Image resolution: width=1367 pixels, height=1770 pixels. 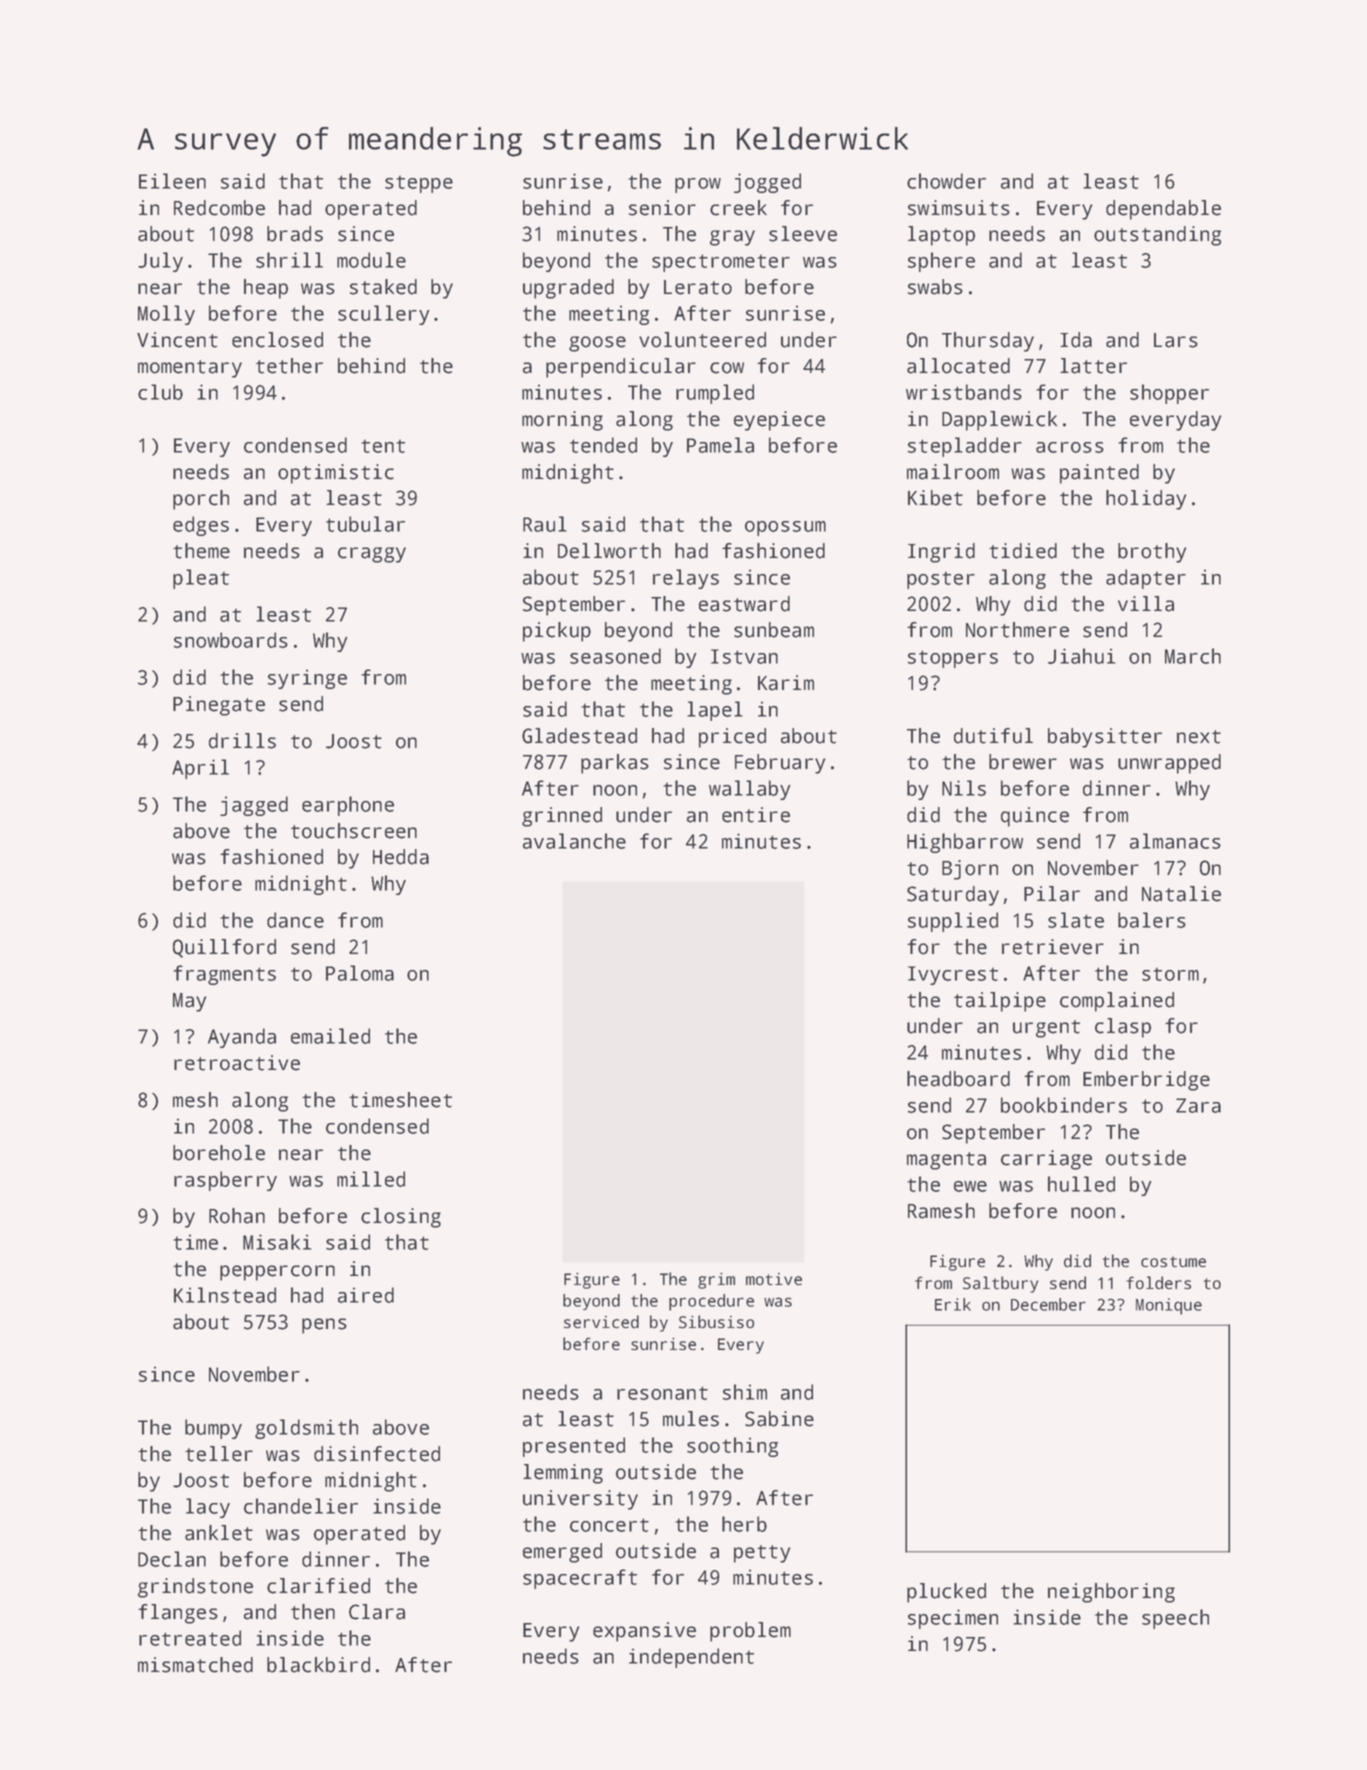 I want to click on adapter, so click(x=1146, y=579).
